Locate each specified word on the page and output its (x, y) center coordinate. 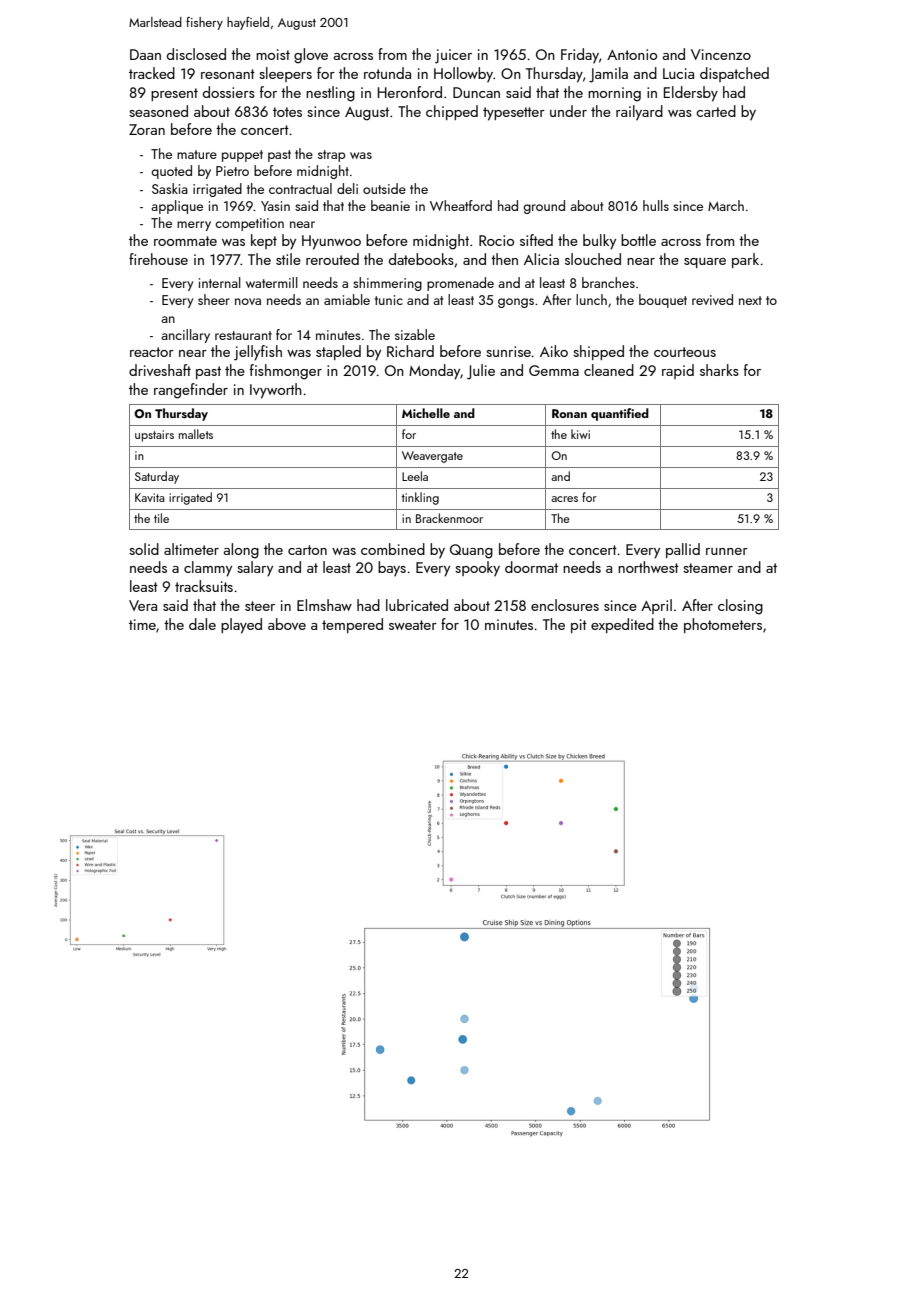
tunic (389, 300)
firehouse (158, 259)
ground (544, 207)
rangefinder (191, 391)
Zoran (147, 129)
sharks (719, 370)
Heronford (410, 92)
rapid (678, 371)
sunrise (508, 351)
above (287, 624)
